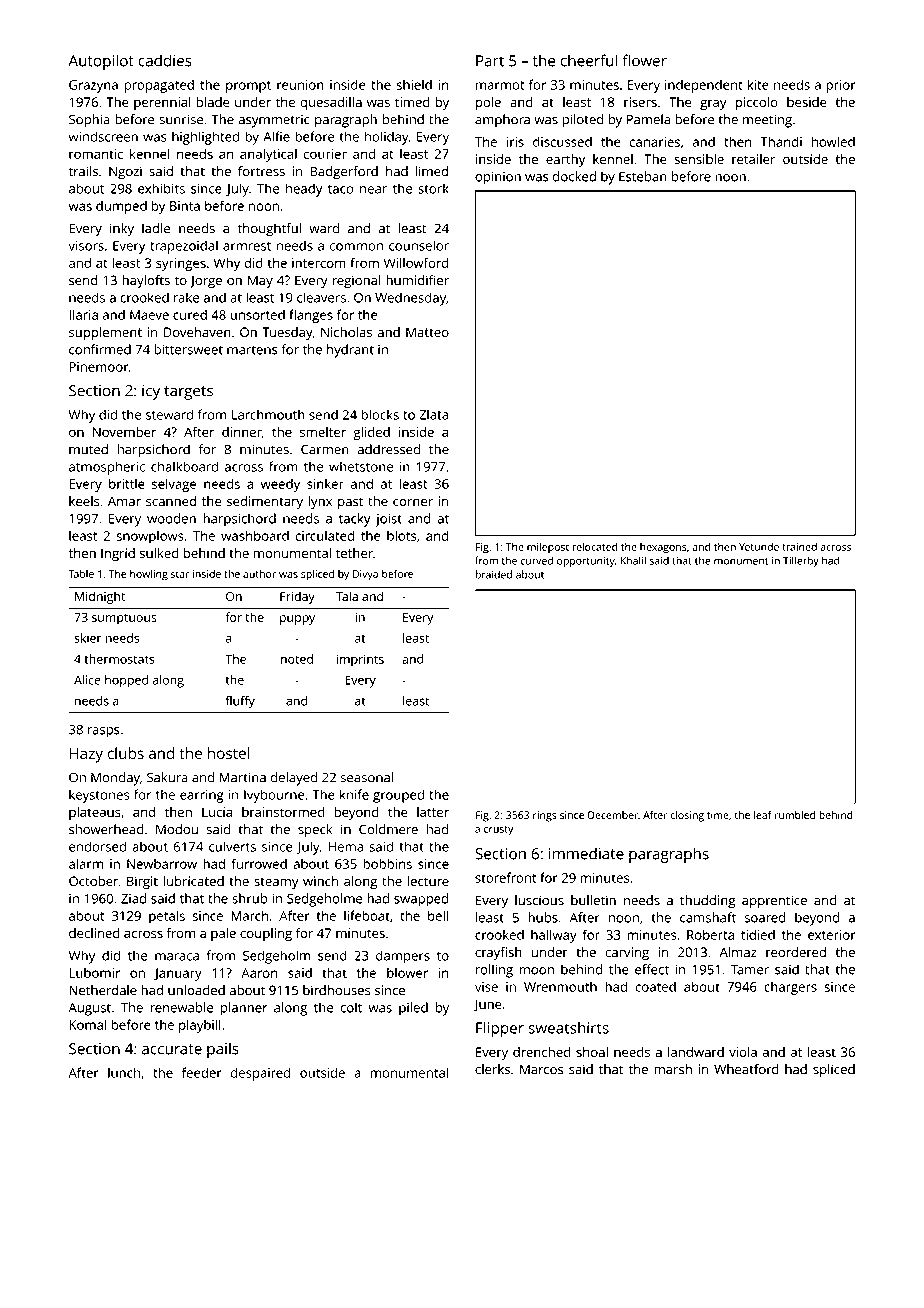  I want to click on thudding, so click(707, 902).
